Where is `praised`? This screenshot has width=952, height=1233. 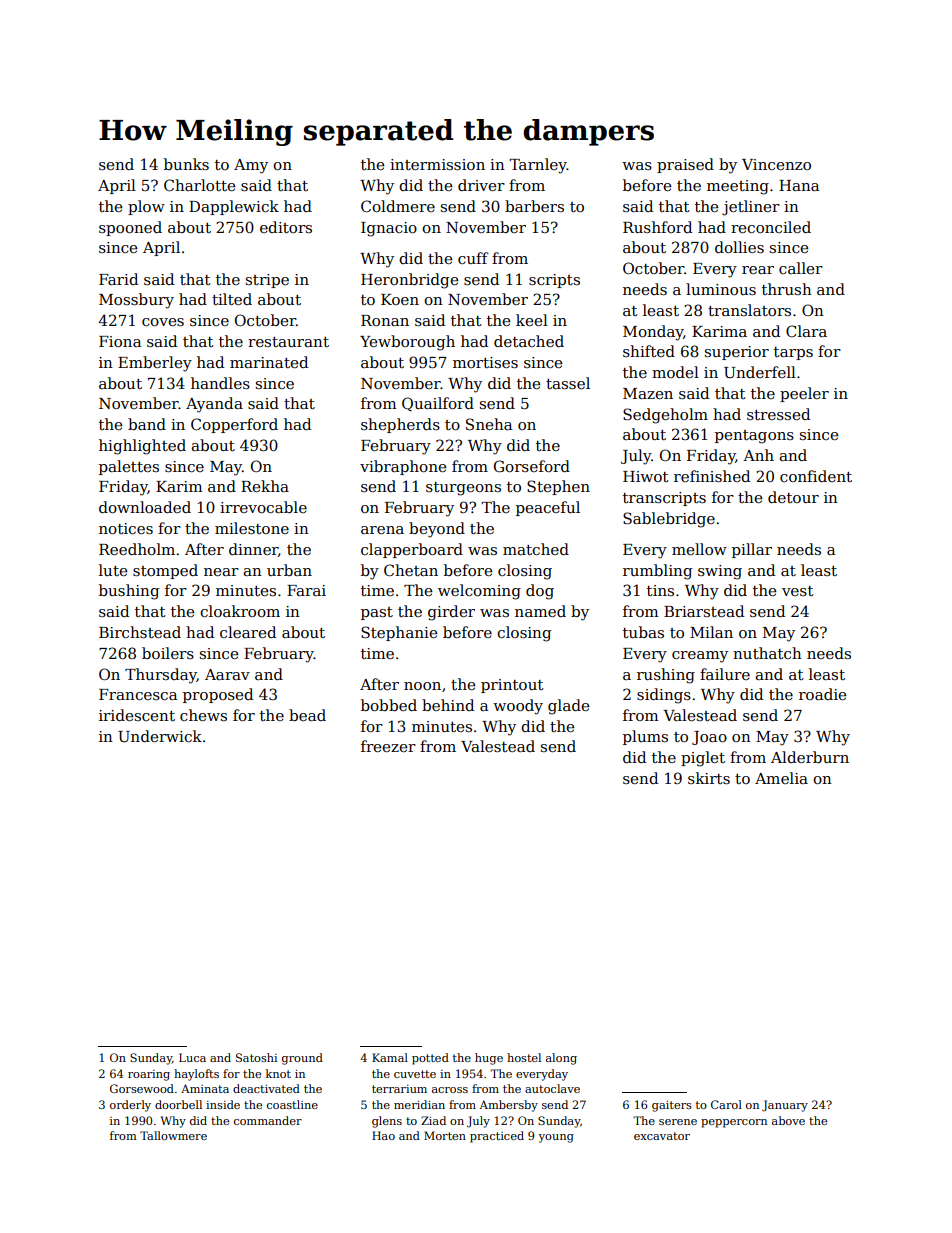
praised is located at coordinates (685, 165).
